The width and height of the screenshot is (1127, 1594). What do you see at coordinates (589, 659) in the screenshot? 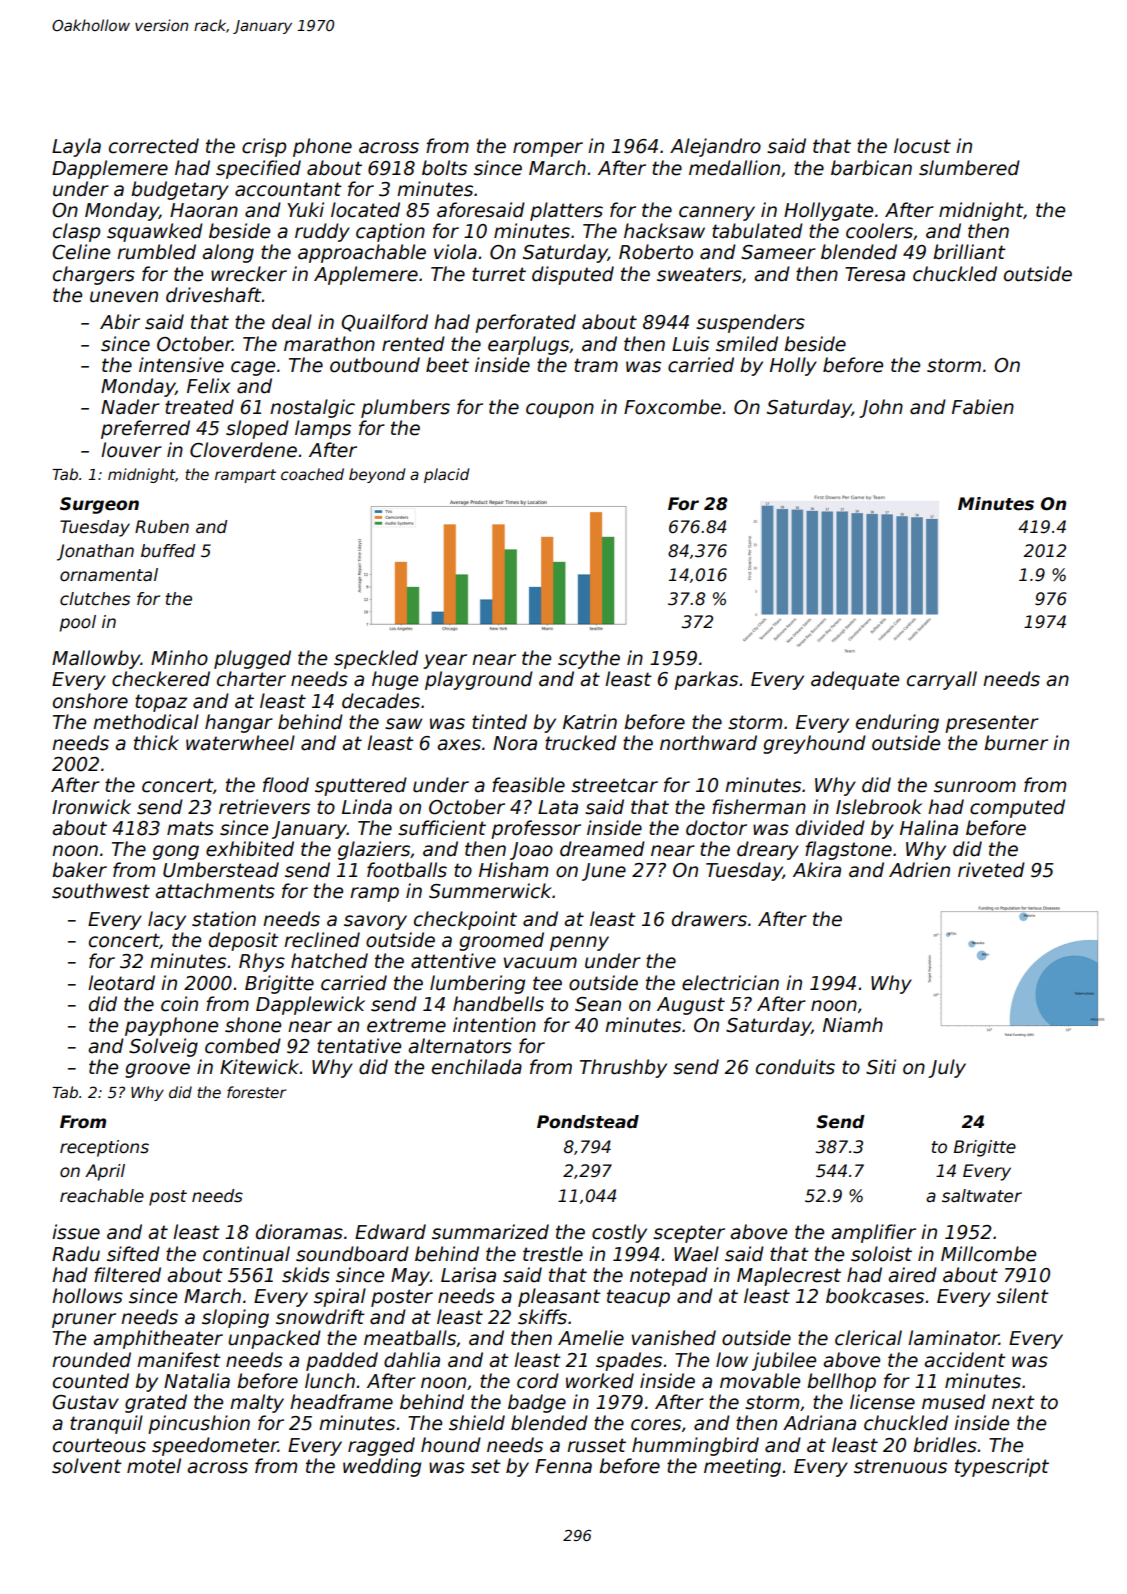
I see `scythe` at bounding box center [589, 659].
